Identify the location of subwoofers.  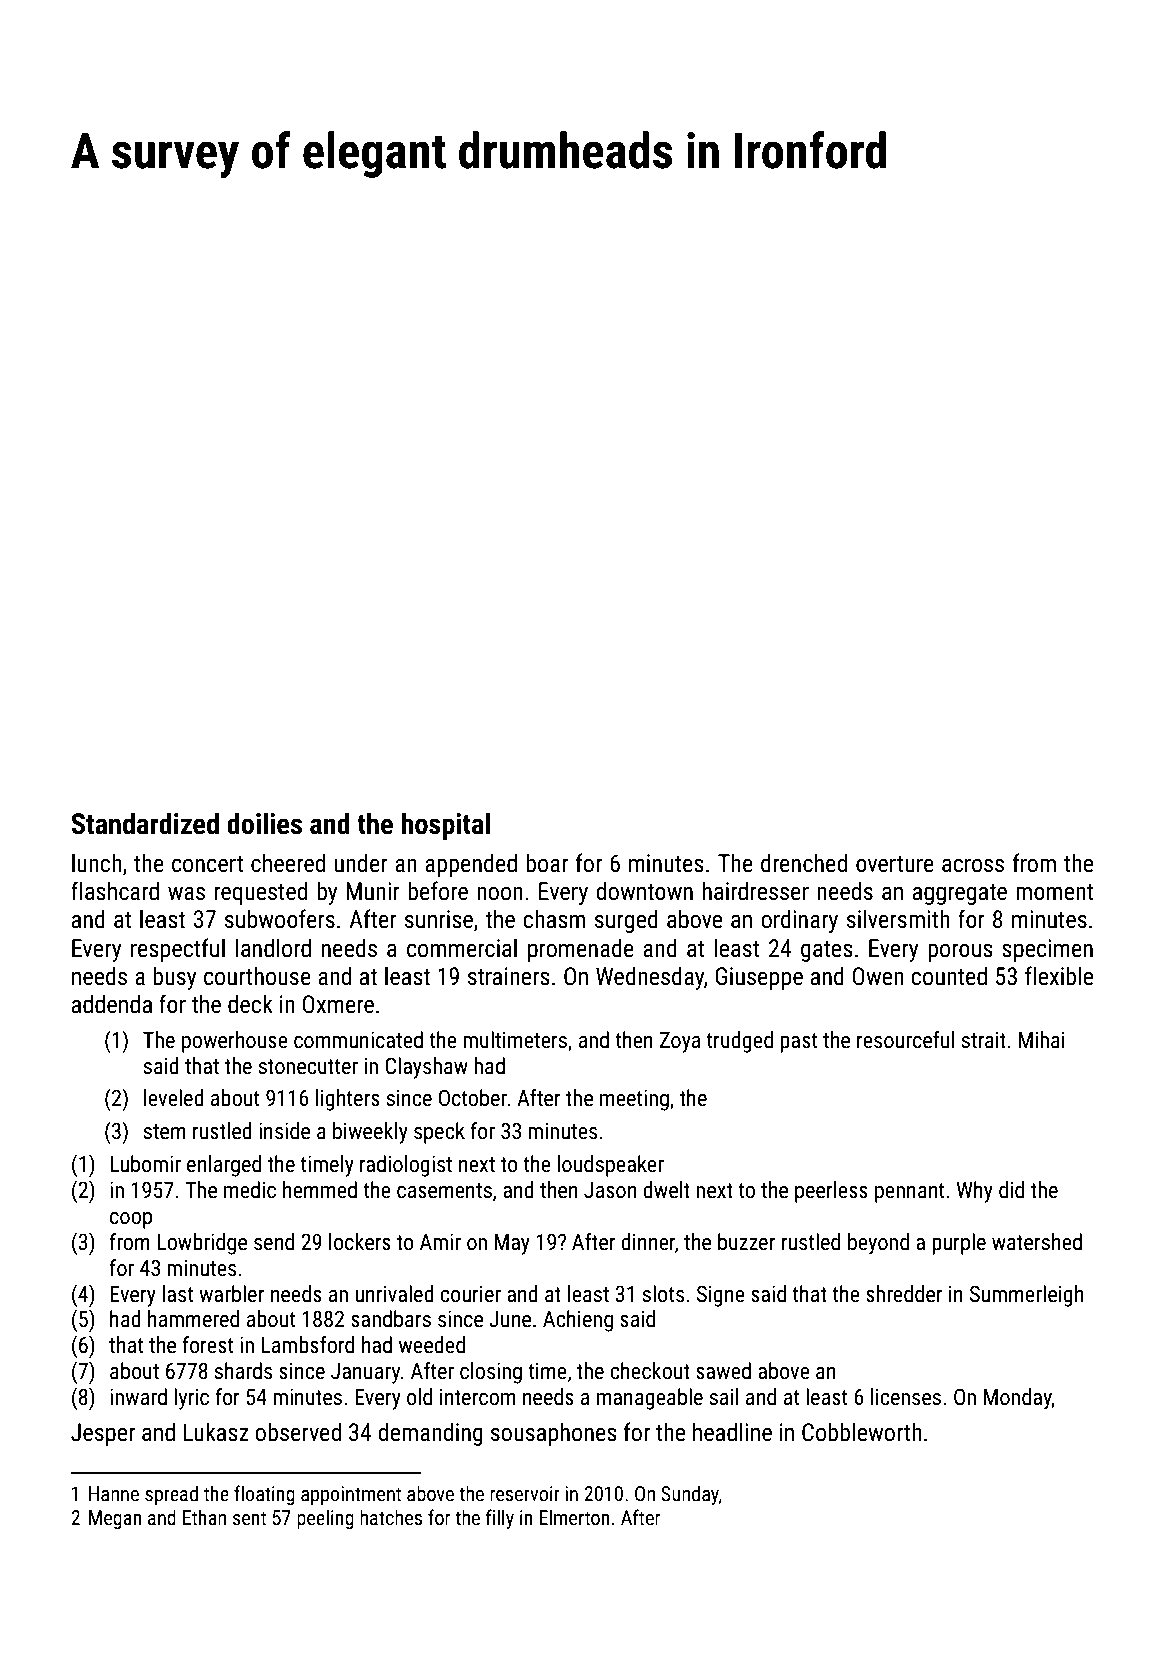
(280, 919).
